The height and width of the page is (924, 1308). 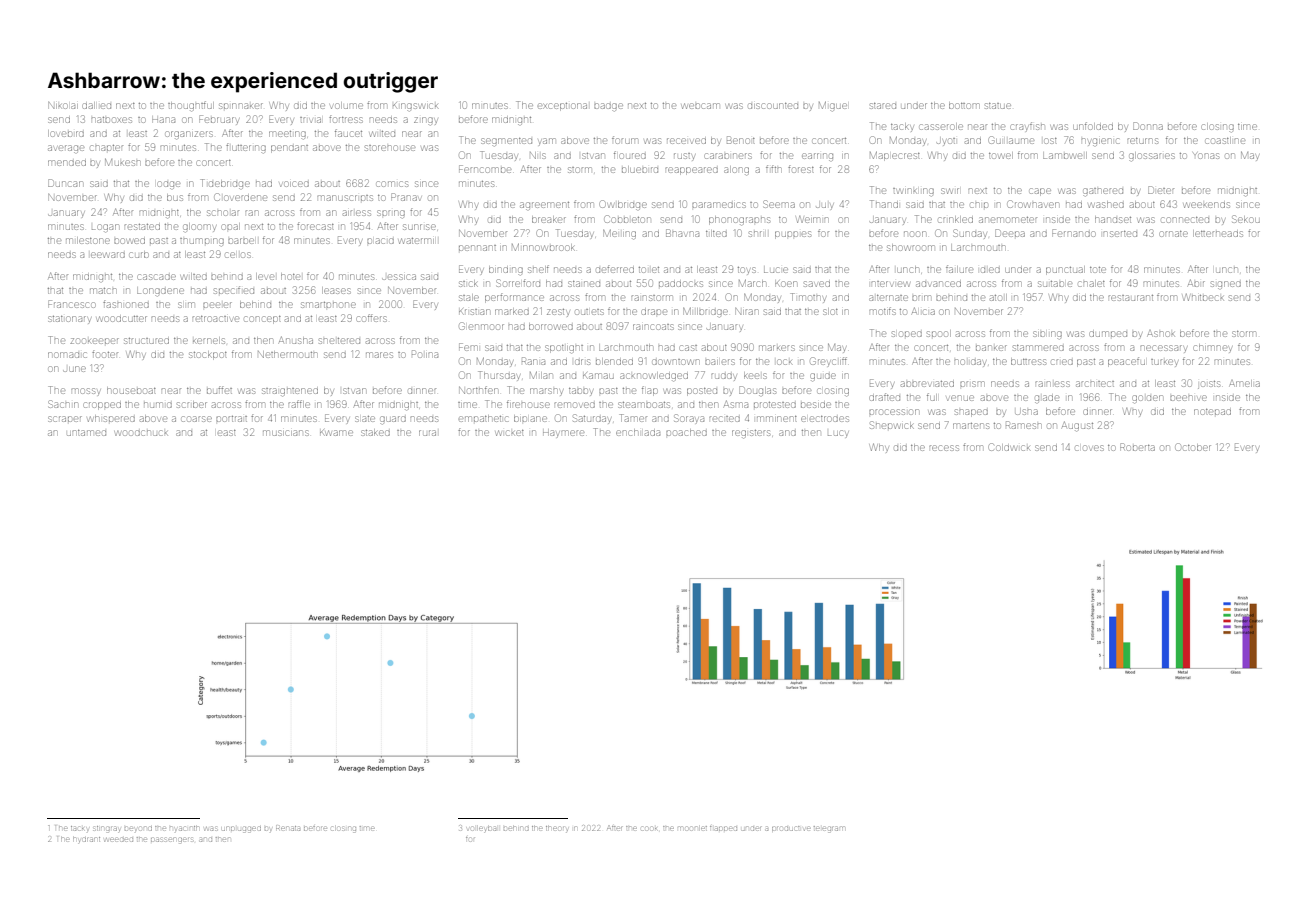 What do you see at coordinates (288, 828) in the page?
I see `Renata` at bounding box center [288, 828].
